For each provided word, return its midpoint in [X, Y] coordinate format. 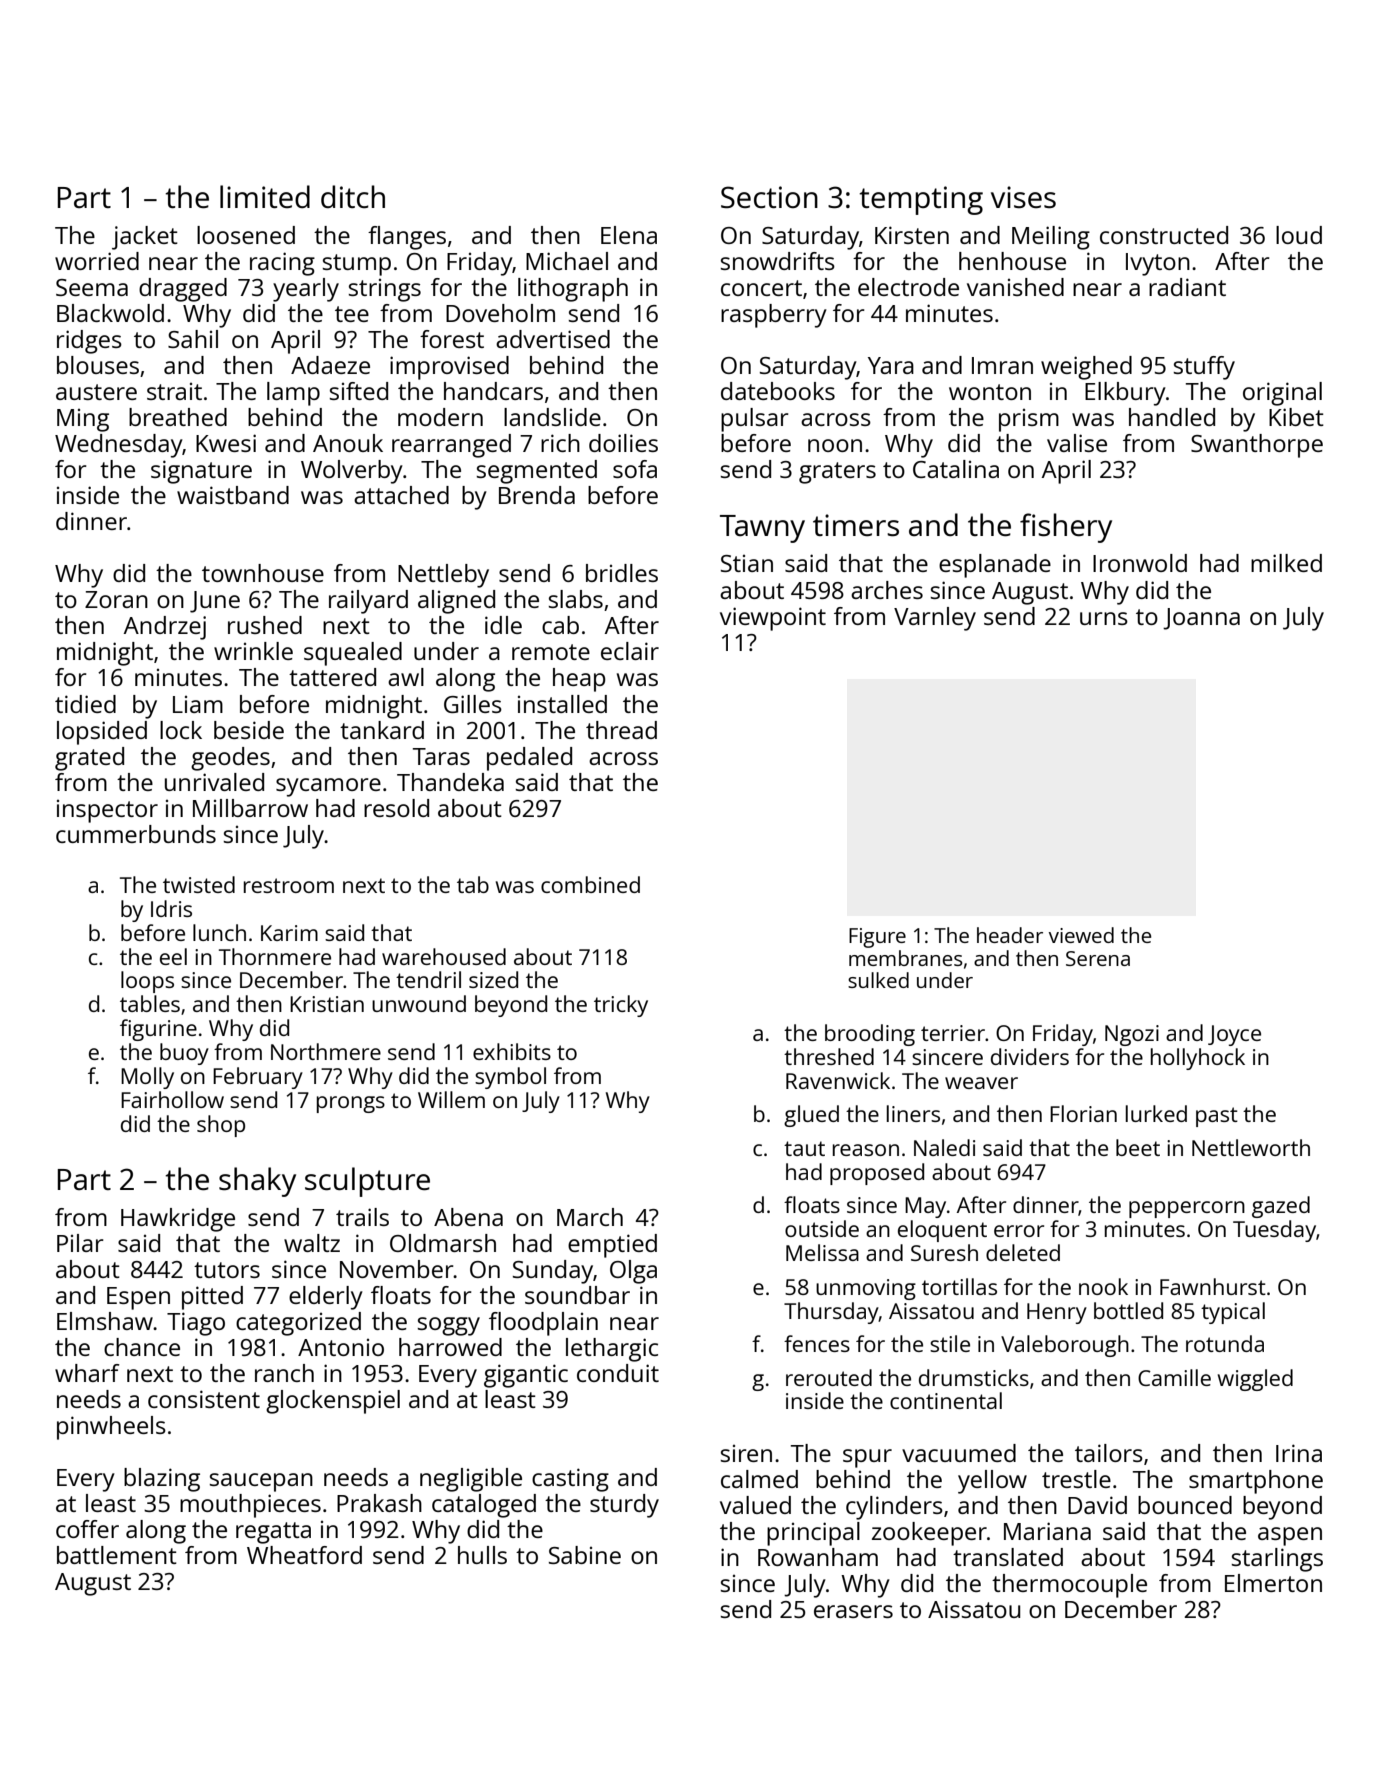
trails [362, 1217]
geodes [230, 759]
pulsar [755, 420]
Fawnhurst [1213, 1286]
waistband [233, 495]
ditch [353, 197]
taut [804, 1148]
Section [769, 197]
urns [1104, 618]
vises [1023, 197]
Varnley [935, 619]
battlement [117, 1555]
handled [1172, 417]
